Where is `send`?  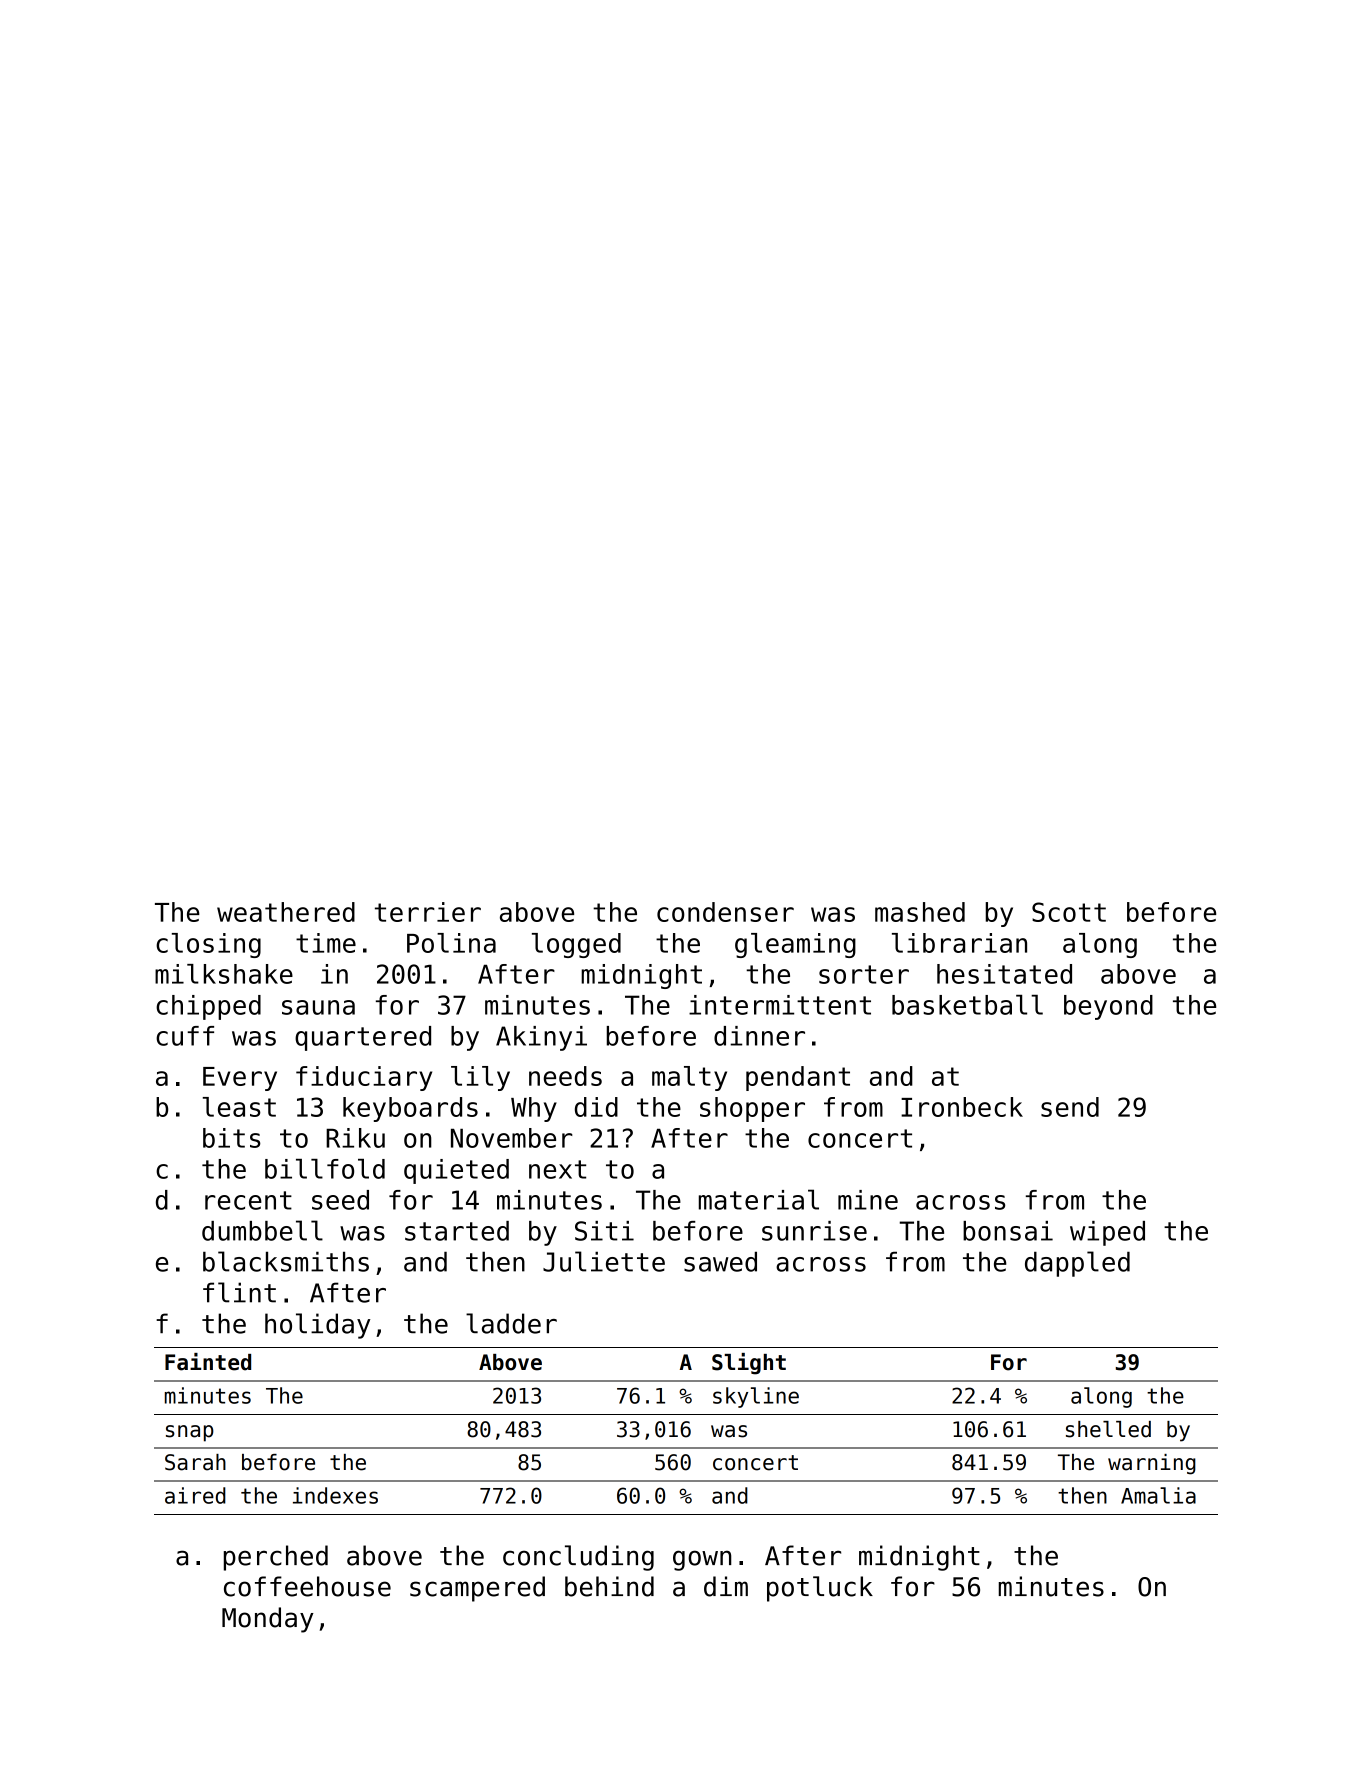 send is located at coordinates (1070, 1107).
